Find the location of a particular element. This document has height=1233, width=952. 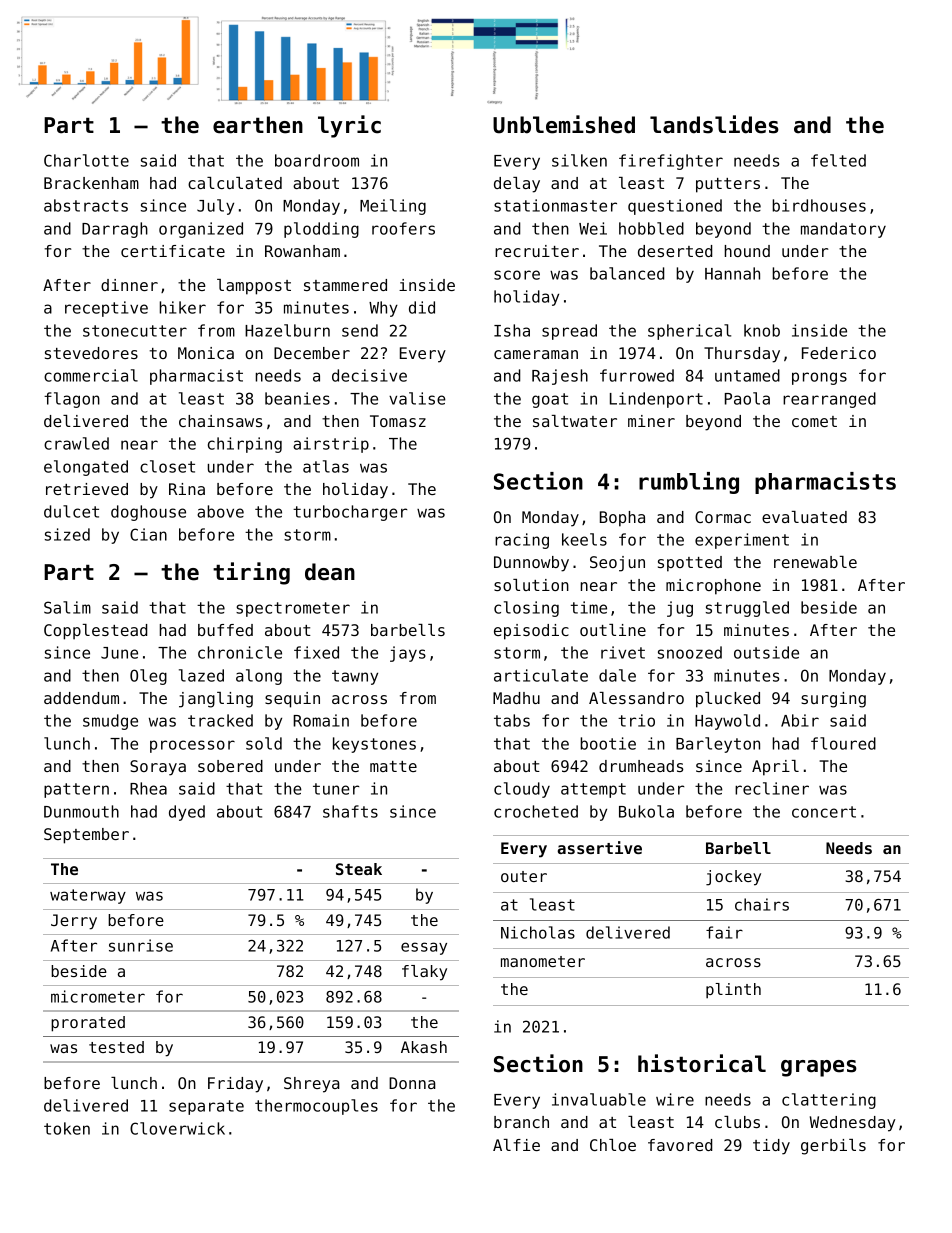

comet is located at coordinates (814, 421).
